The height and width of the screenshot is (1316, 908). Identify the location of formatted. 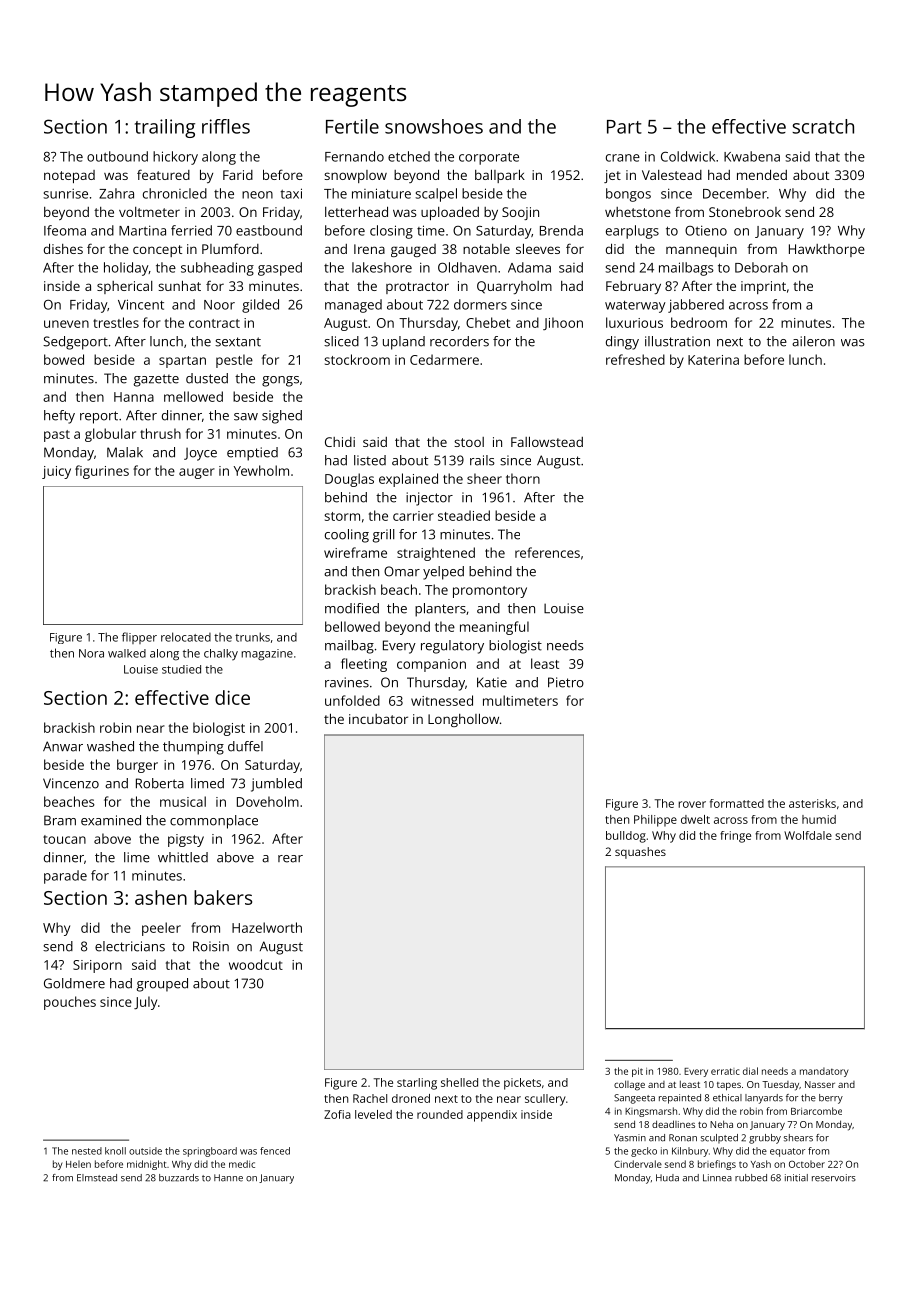
(737, 803).
